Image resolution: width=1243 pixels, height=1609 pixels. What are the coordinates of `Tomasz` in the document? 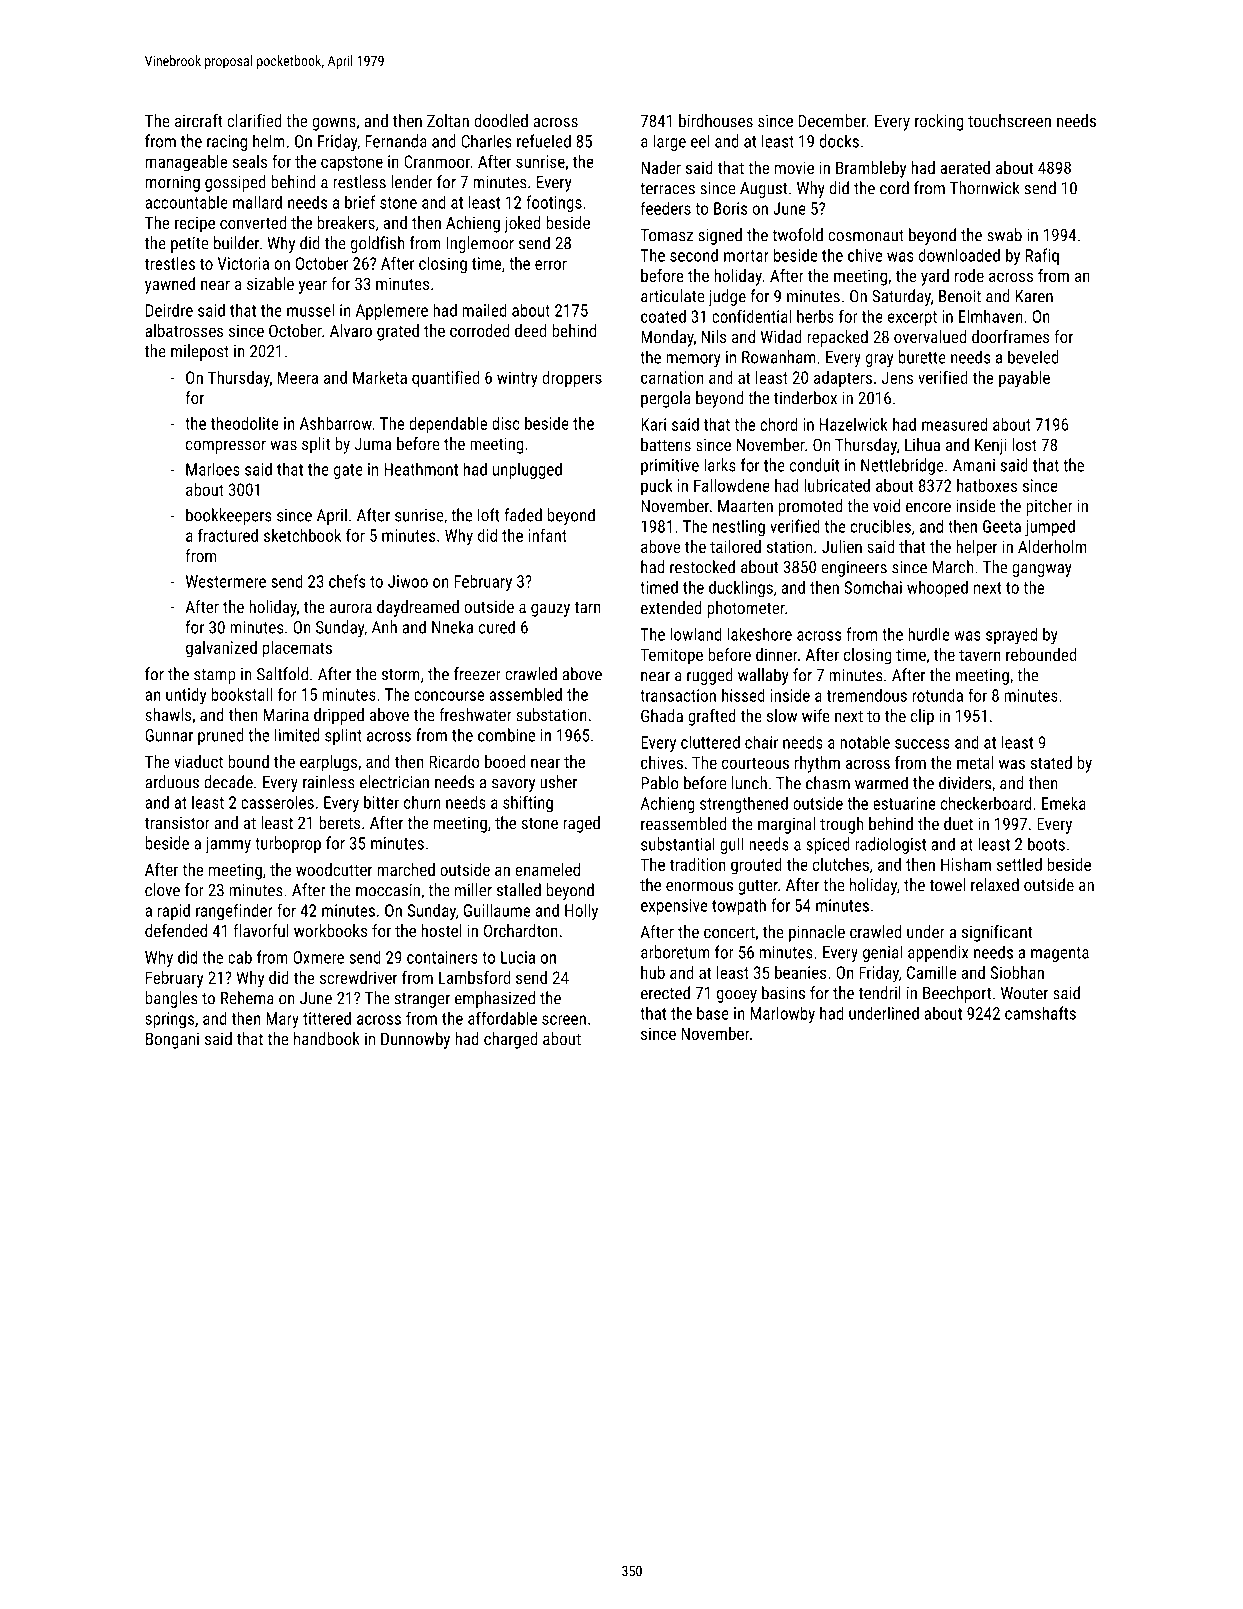 It's located at (666, 235).
